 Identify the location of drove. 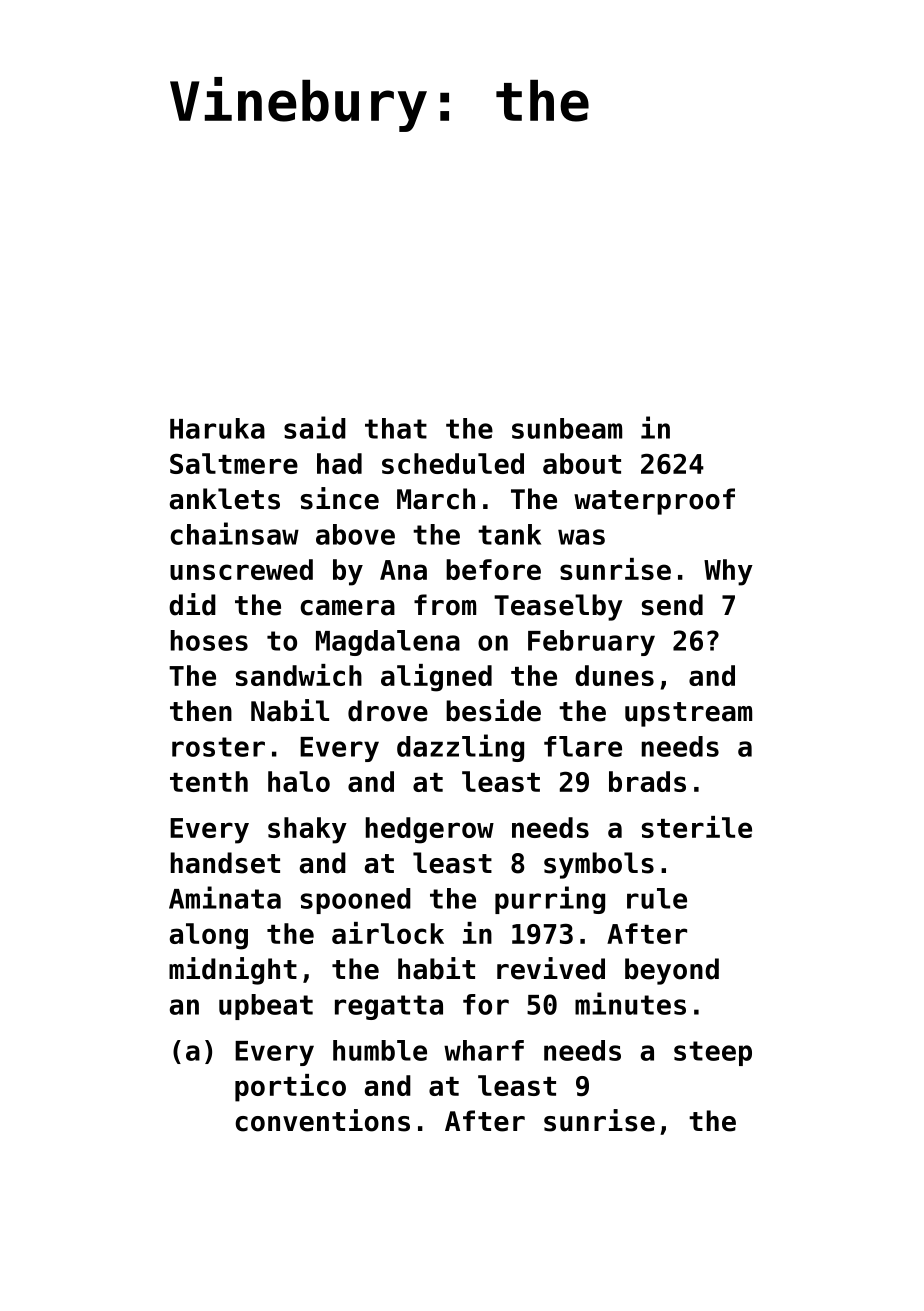
(388, 711).
